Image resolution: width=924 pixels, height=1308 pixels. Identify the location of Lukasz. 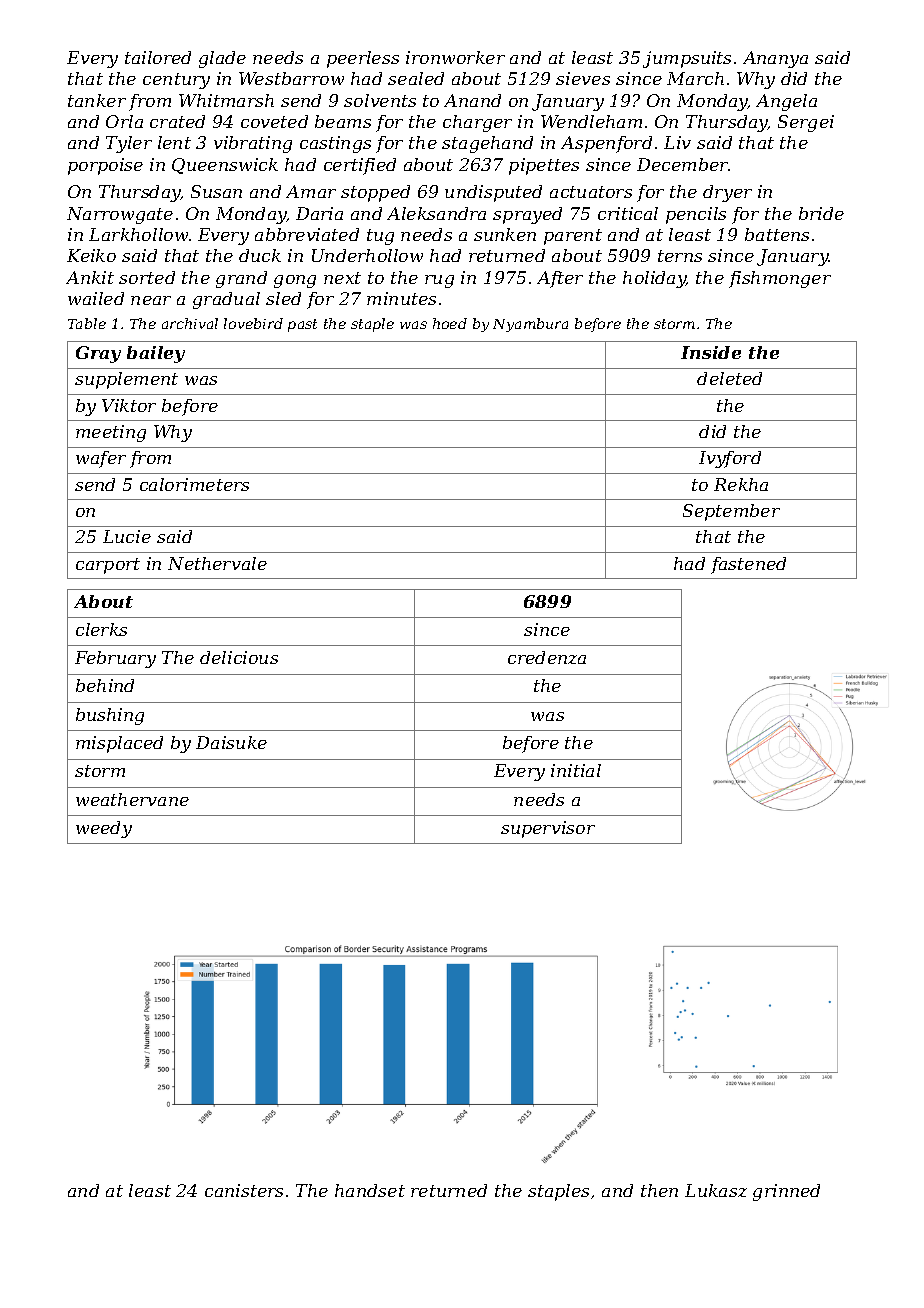
(716, 1190).
